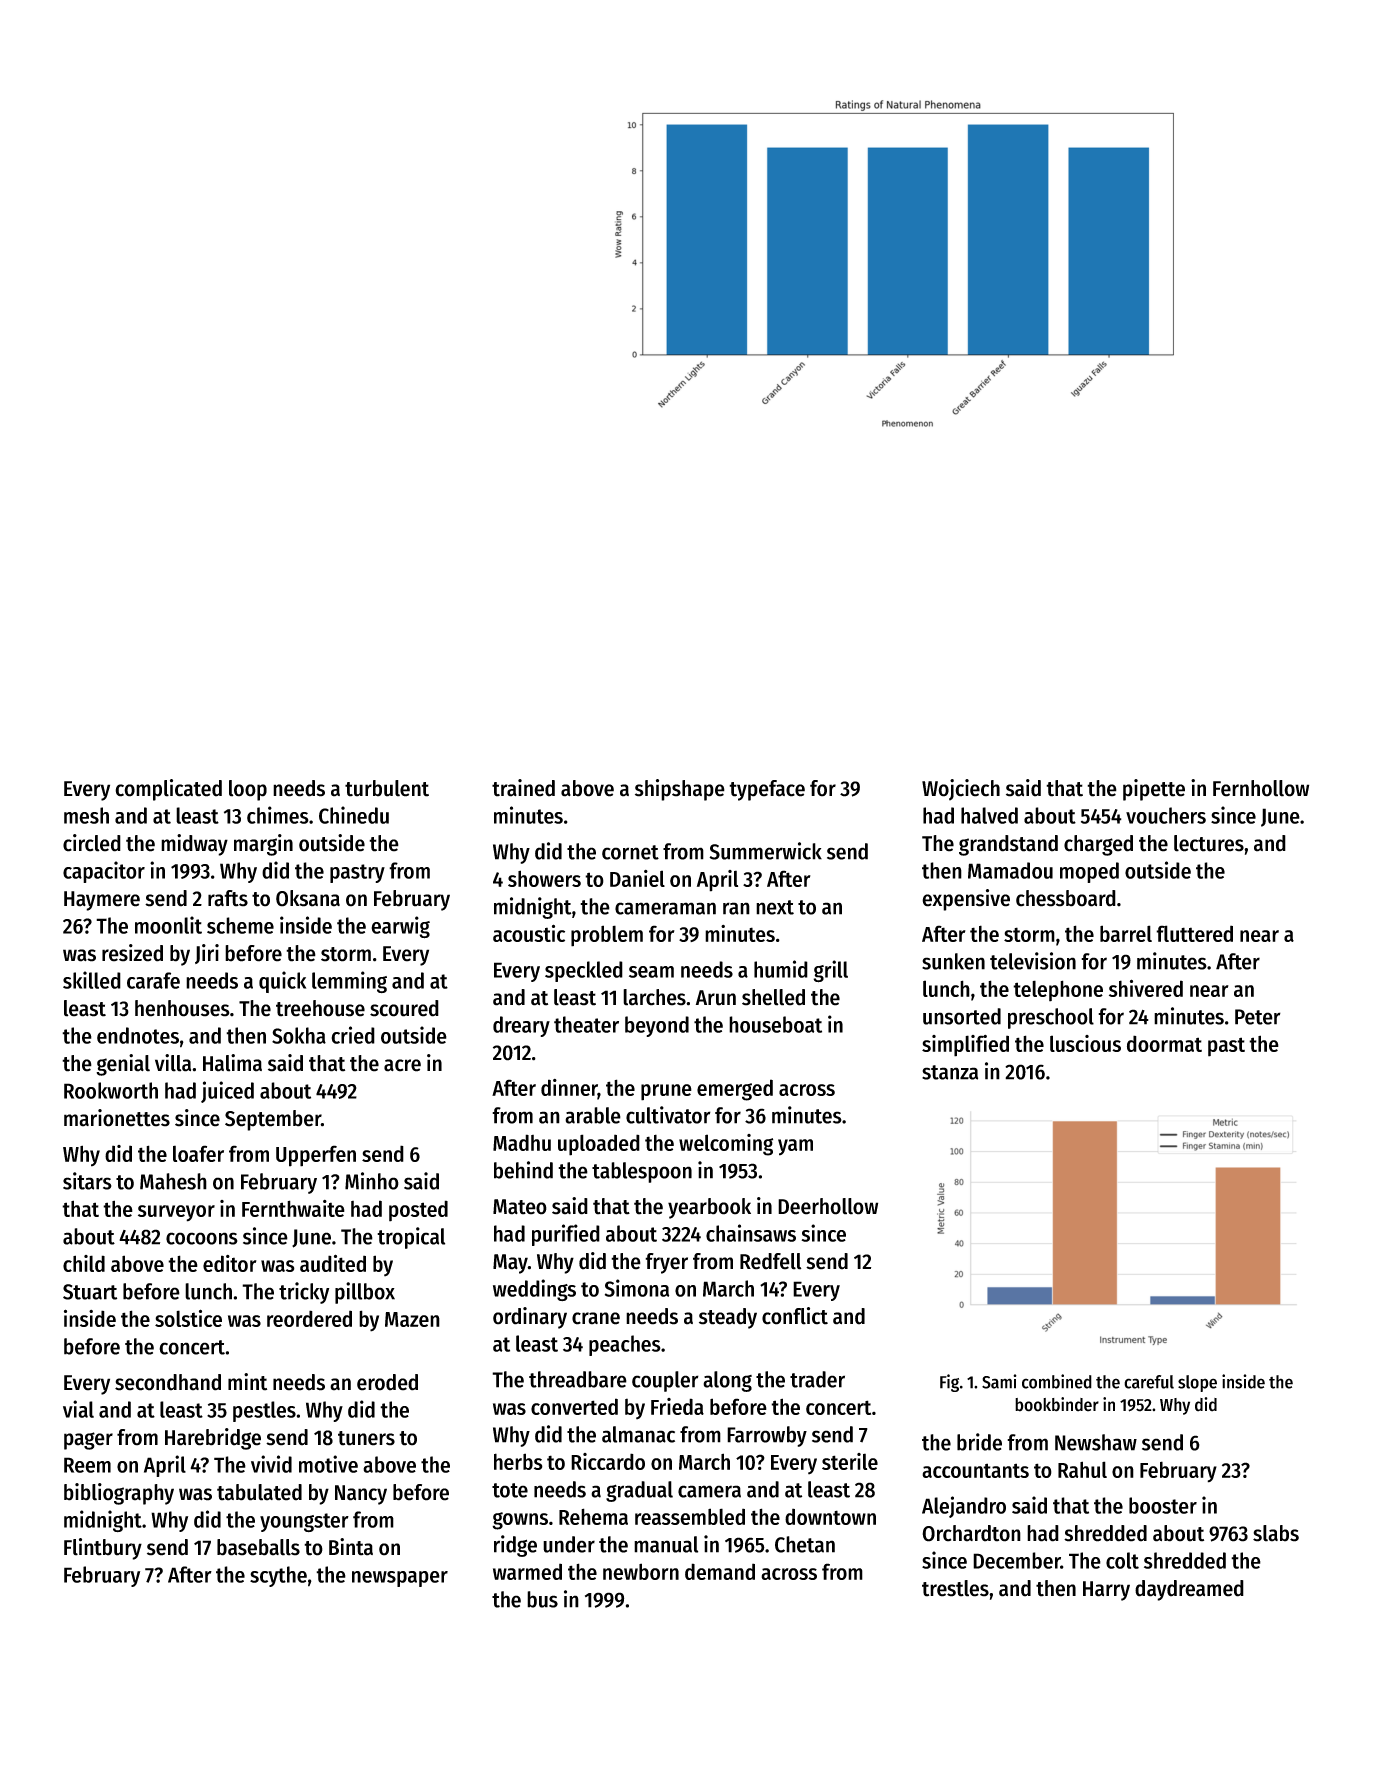 The height and width of the image is (1777, 1373). What do you see at coordinates (955, 1588) in the image?
I see `trestles` at bounding box center [955, 1588].
